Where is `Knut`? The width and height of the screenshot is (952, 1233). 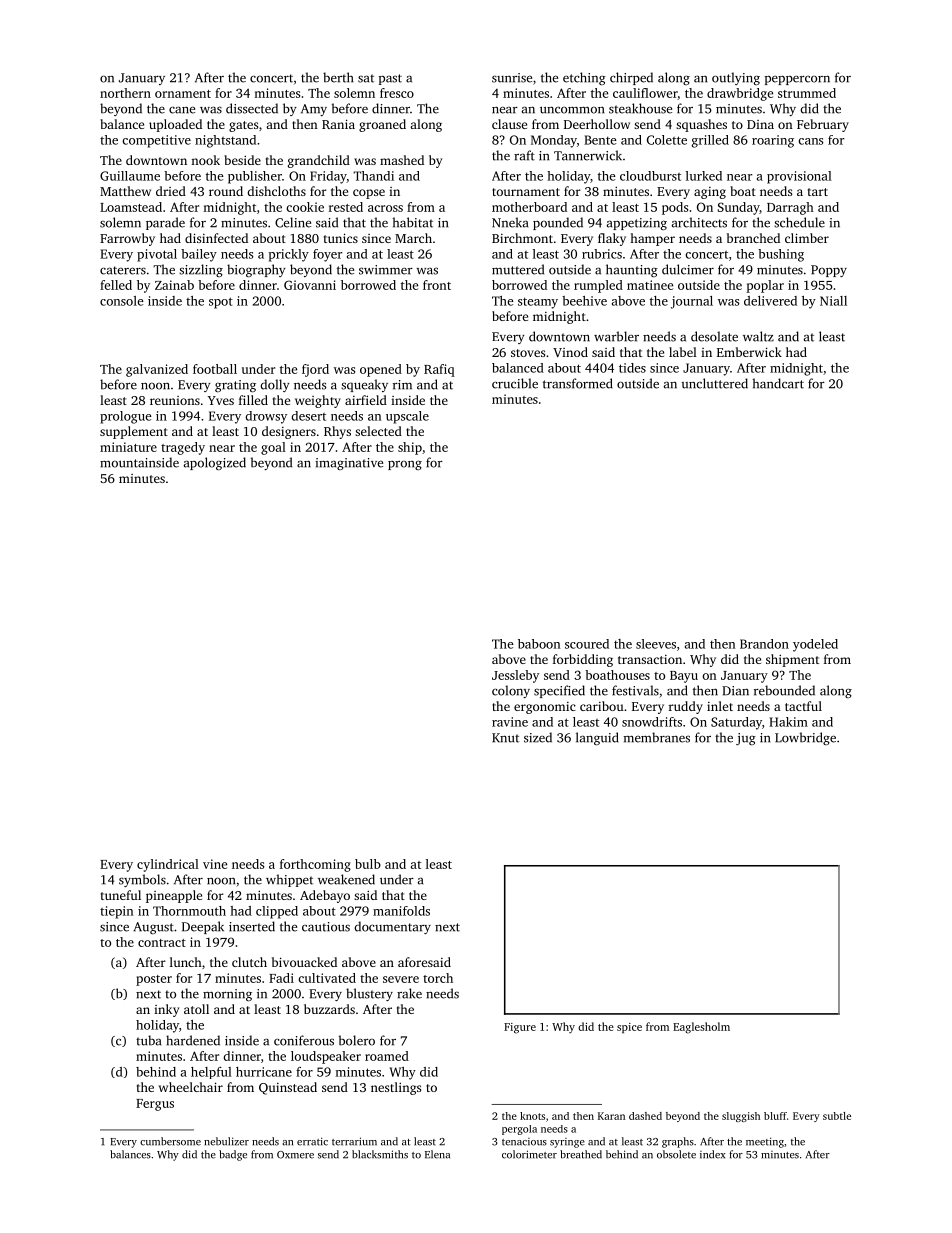
Knut is located at coordinates (505, 738).
